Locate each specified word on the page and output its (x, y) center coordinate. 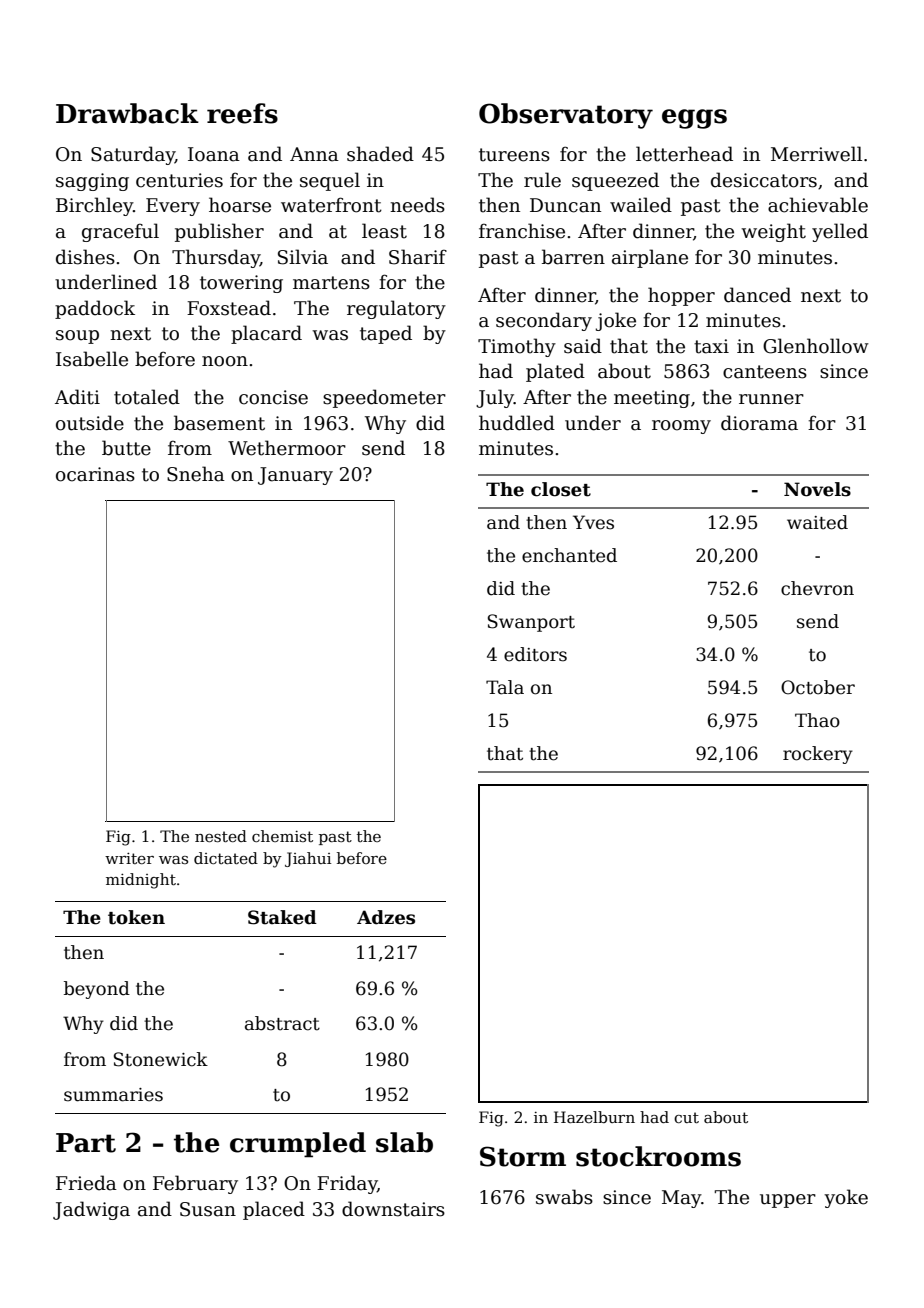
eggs (694, 119)
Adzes (386, 917)
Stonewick (161, 1059)
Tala (505, 687)
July (495, 398)
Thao (817, 720)
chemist (282, 836)
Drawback (127, 113)
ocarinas (95, 474)
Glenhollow (816, 346)
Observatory (566, 116)
